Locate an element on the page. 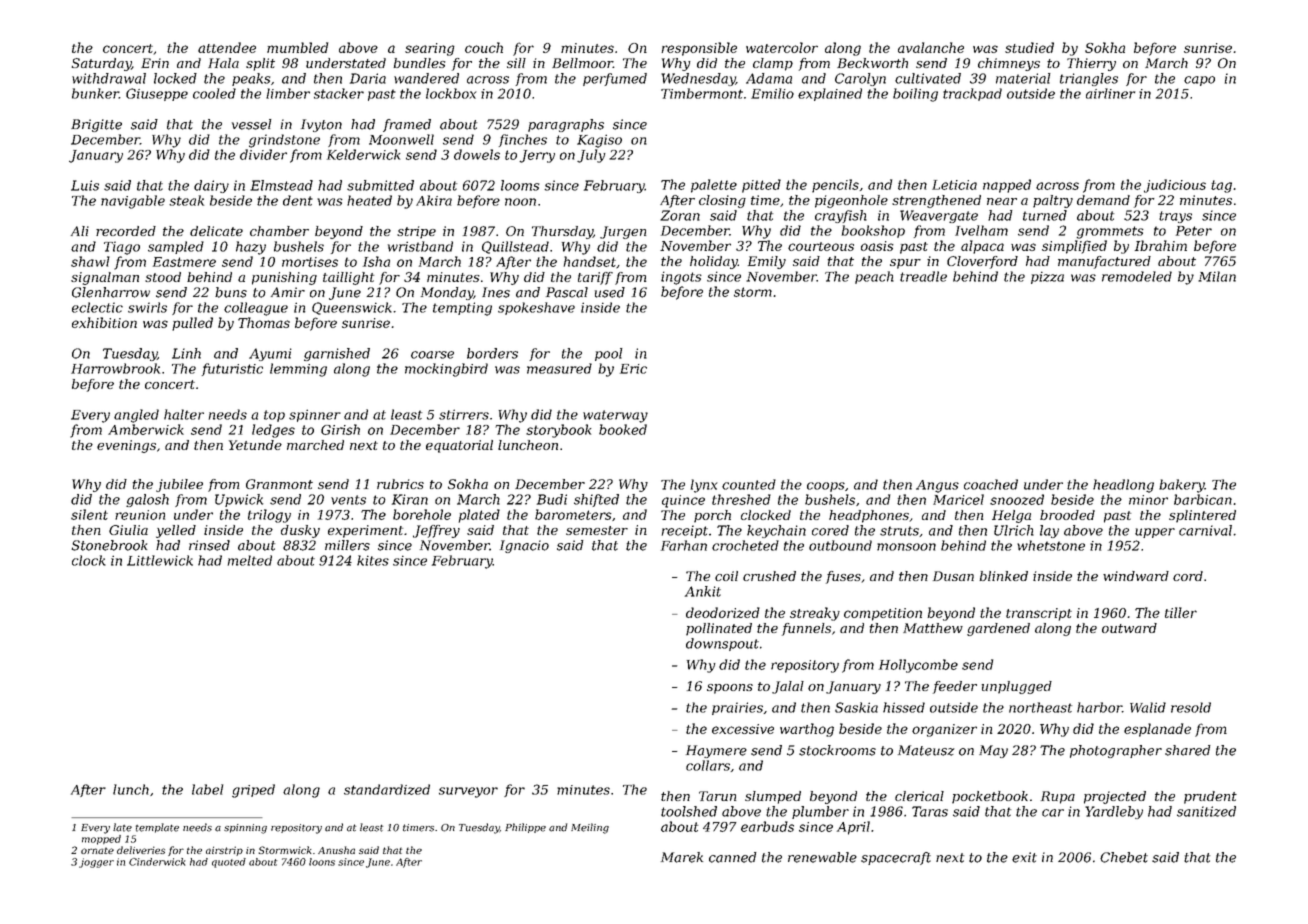 The width and height of the document is (1308, 924). stirrers is located at coordinates (464, 414).
